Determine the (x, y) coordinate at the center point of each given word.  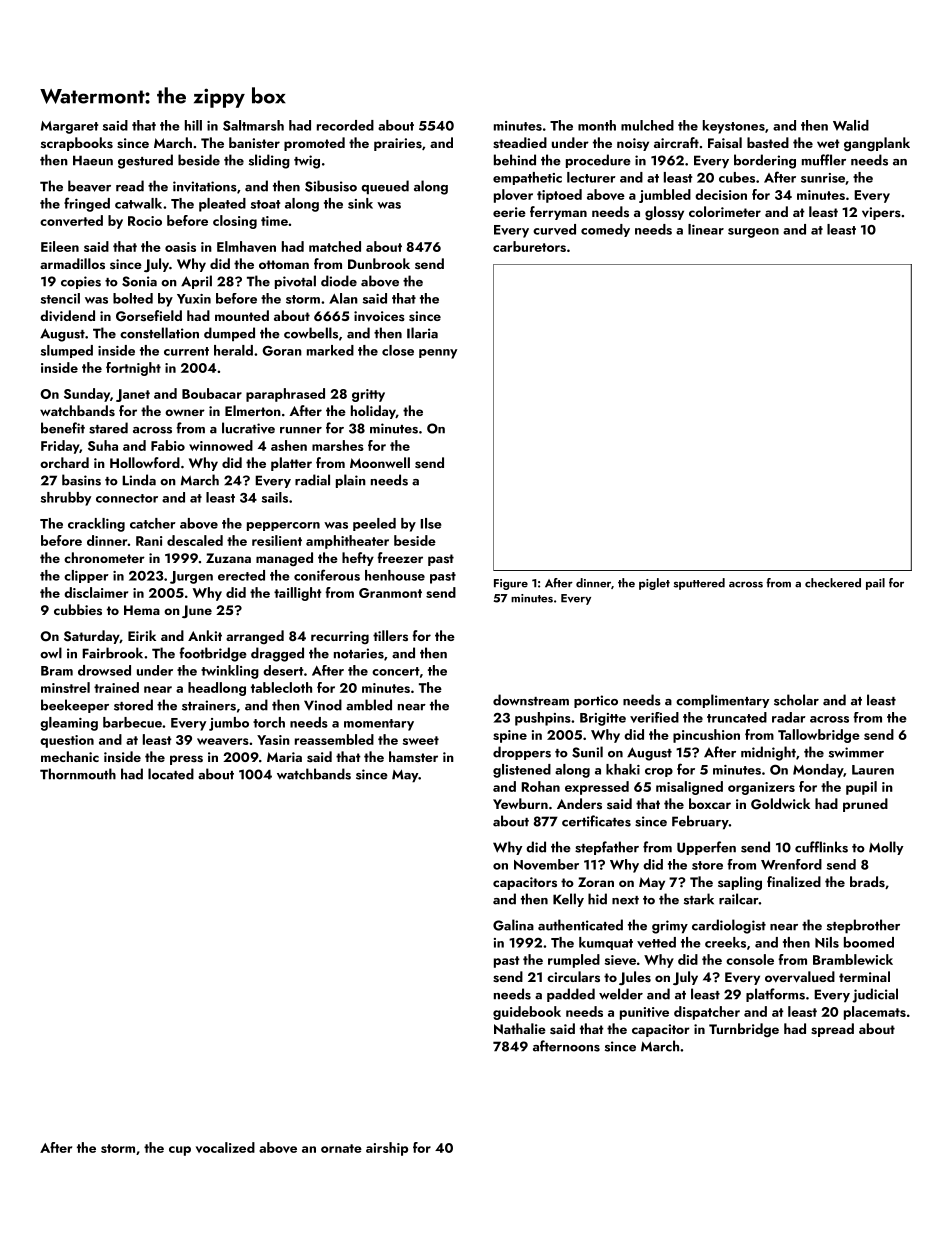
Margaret (70, 127)
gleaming (69, 724)
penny (438, 354)
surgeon (753, 233)
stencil (60, 298)
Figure (511, 584)
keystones (734, 127)
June (197, 611)
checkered (833, 583)
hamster (413, 756)
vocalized (225, 1147)
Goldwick (780, 804)
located (171, 774)
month (597, 125)
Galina (513, 925)
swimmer (856, 752)
